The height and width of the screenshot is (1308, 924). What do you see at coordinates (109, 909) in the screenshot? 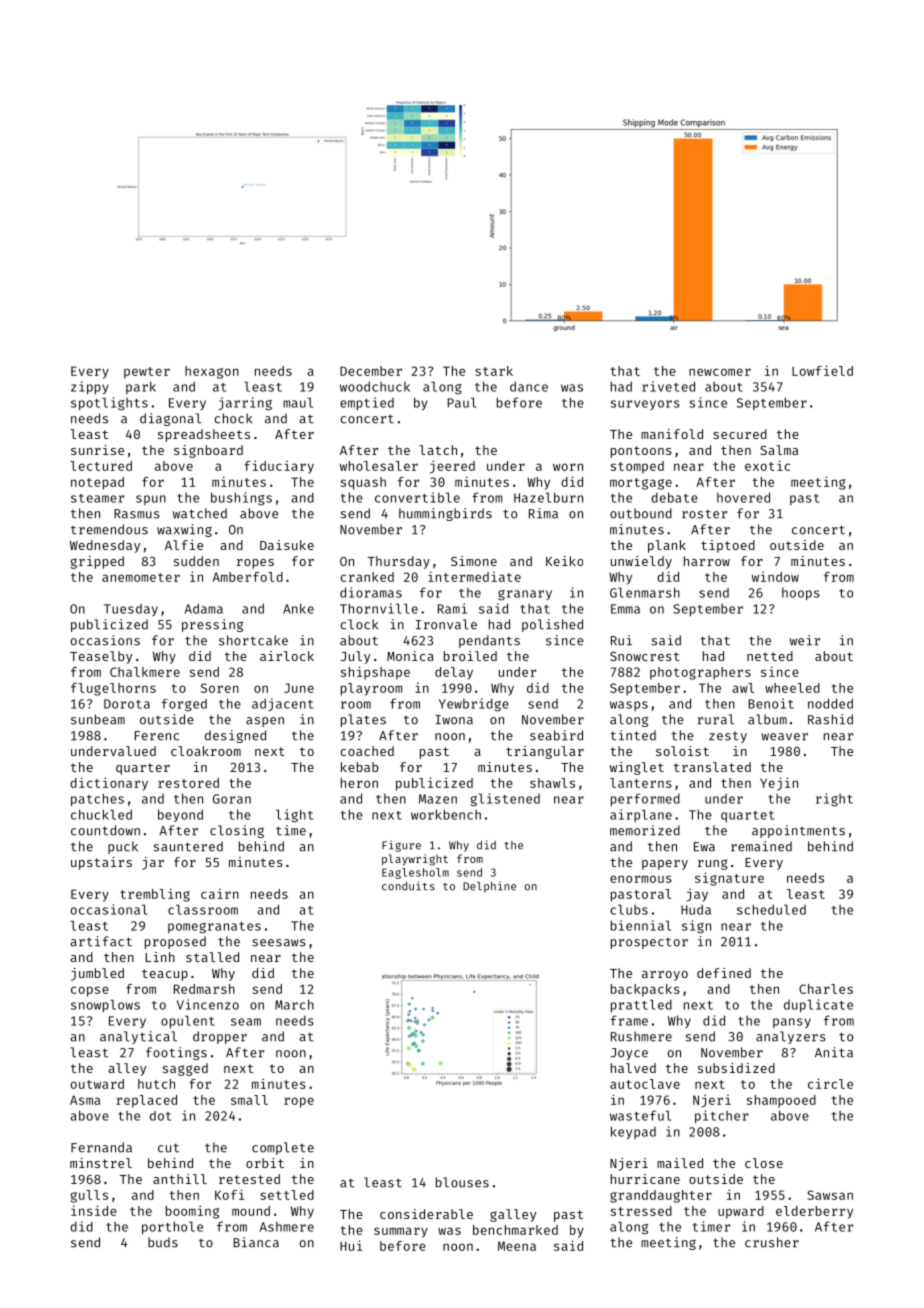
I see `occasional` at bounding box center [109, 909].
